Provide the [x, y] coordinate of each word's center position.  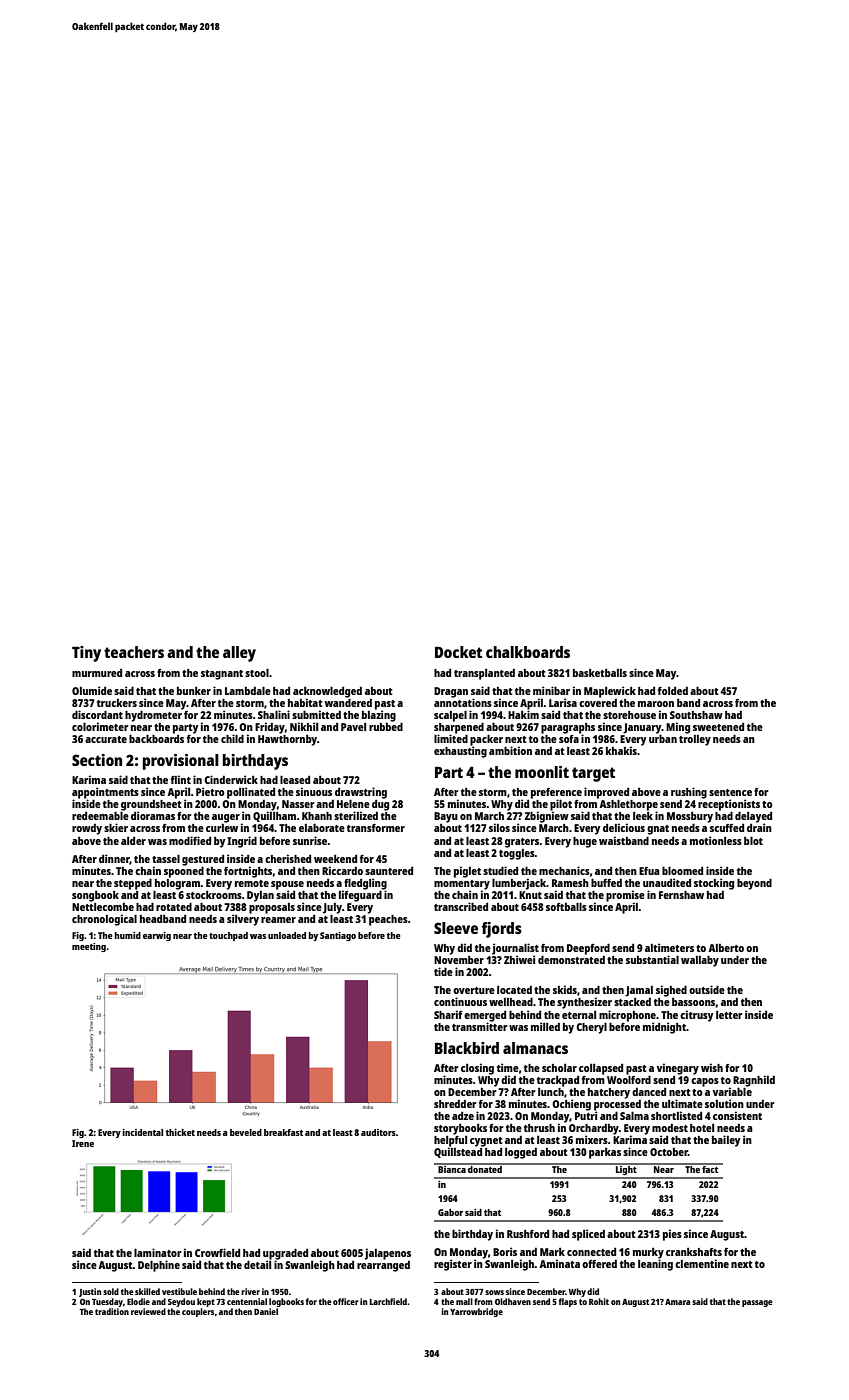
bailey [726, 1141]
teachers [134, 652]
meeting [89, 947]
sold [111, 1291]
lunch [551, 1092]
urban [663, 738]
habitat [305, 702]
